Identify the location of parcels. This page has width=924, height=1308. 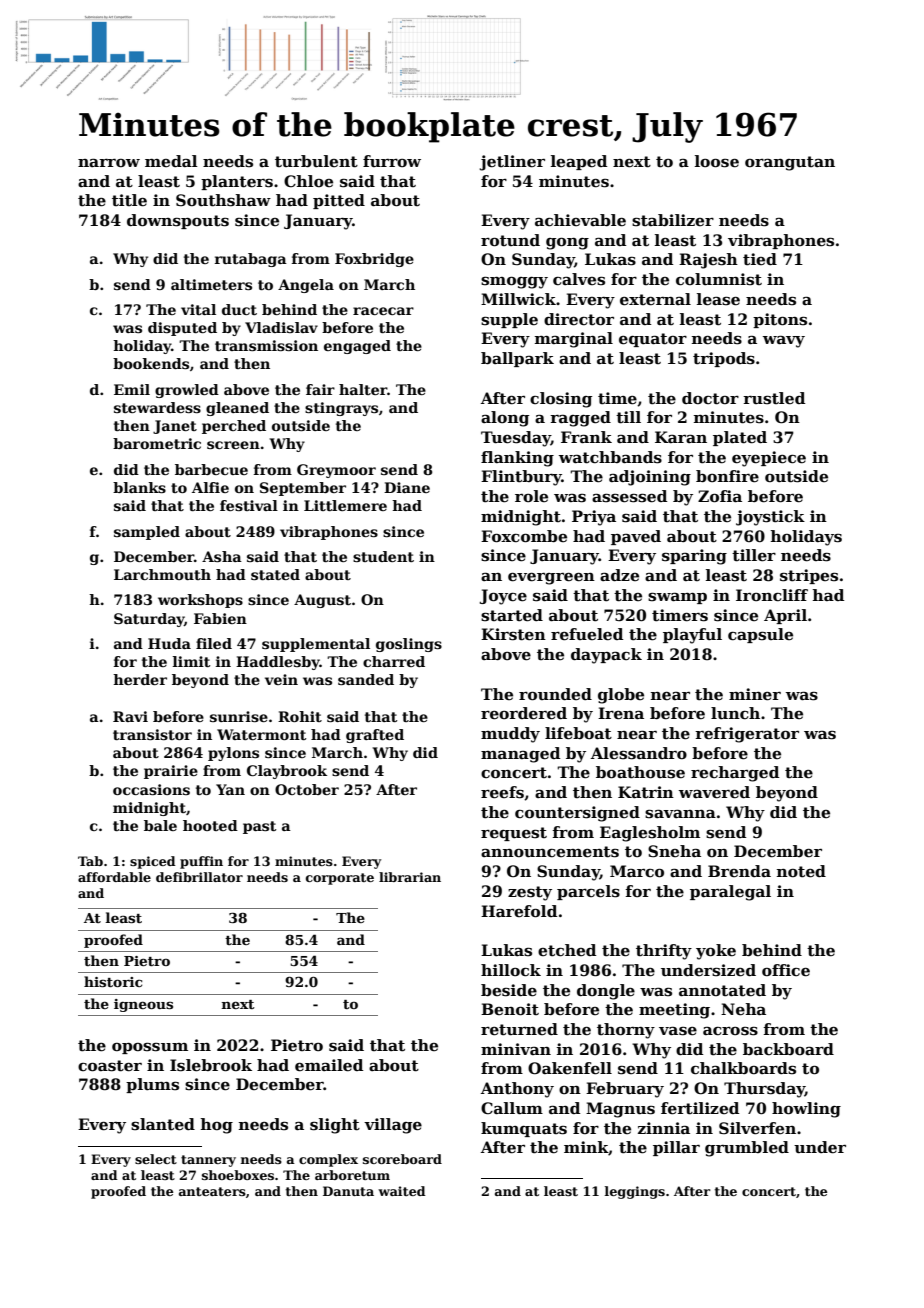
(588, 892).
